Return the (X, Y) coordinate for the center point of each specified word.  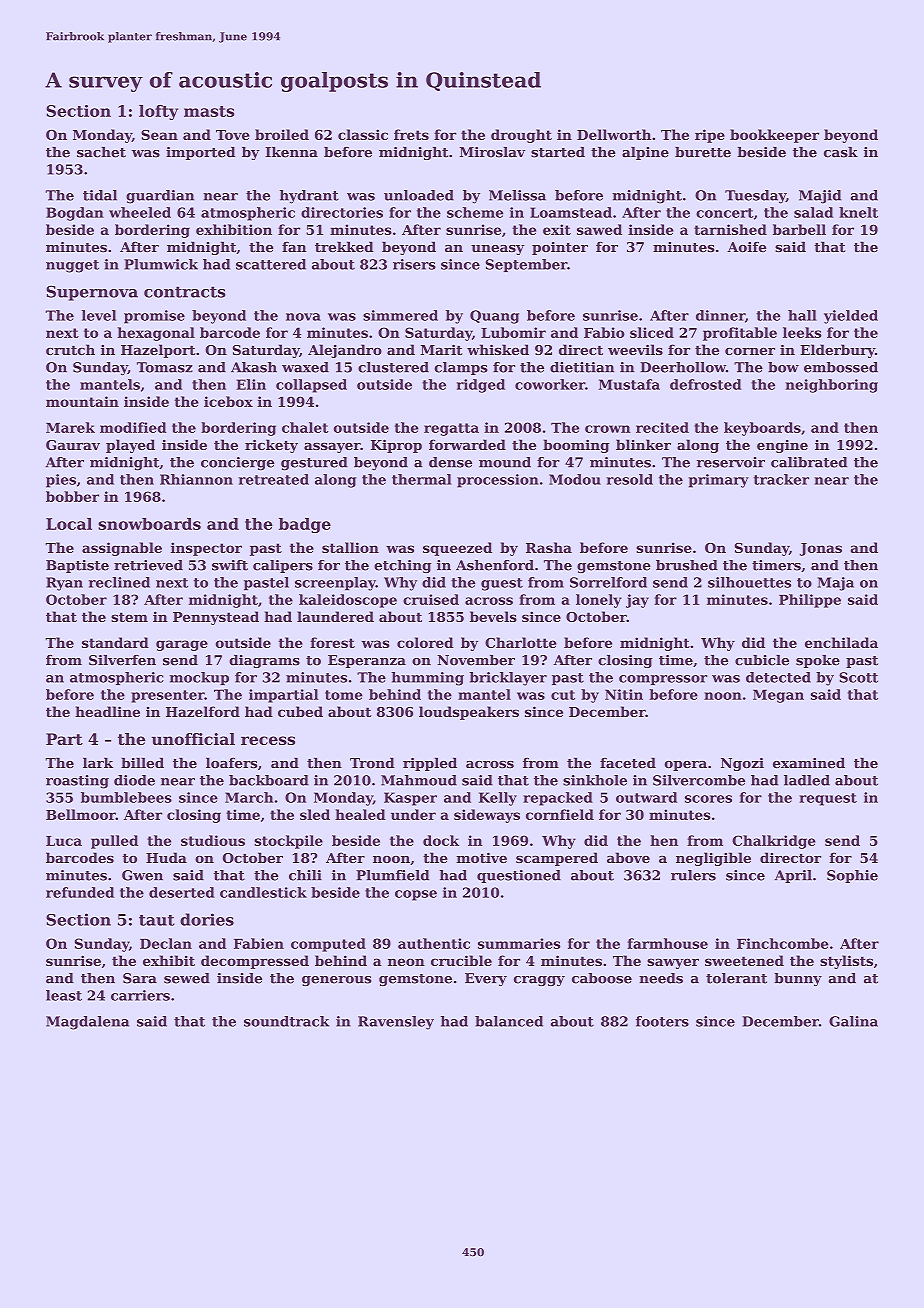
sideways (487, 816)
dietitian (582, 367)
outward (646, 797)
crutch (70, 349)
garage (182, 645)
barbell (799, 229)
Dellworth (614, 134)
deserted (182, 892)
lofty (158, 112)
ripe (710, 136)
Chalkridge (774, 842)
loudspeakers (469, 713)
